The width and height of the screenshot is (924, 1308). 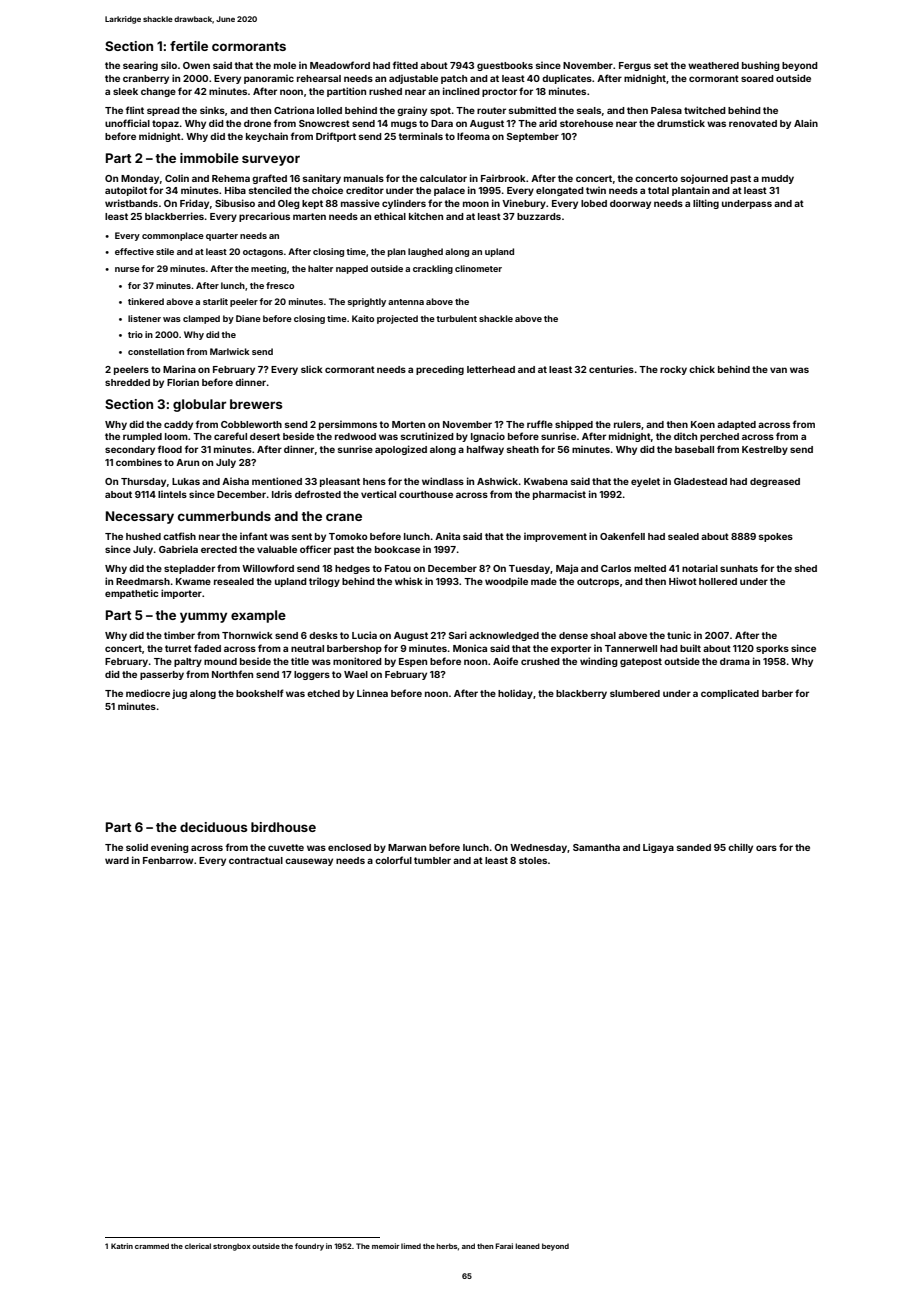 I want to click on tumbler, so click(x=432, y=860).
